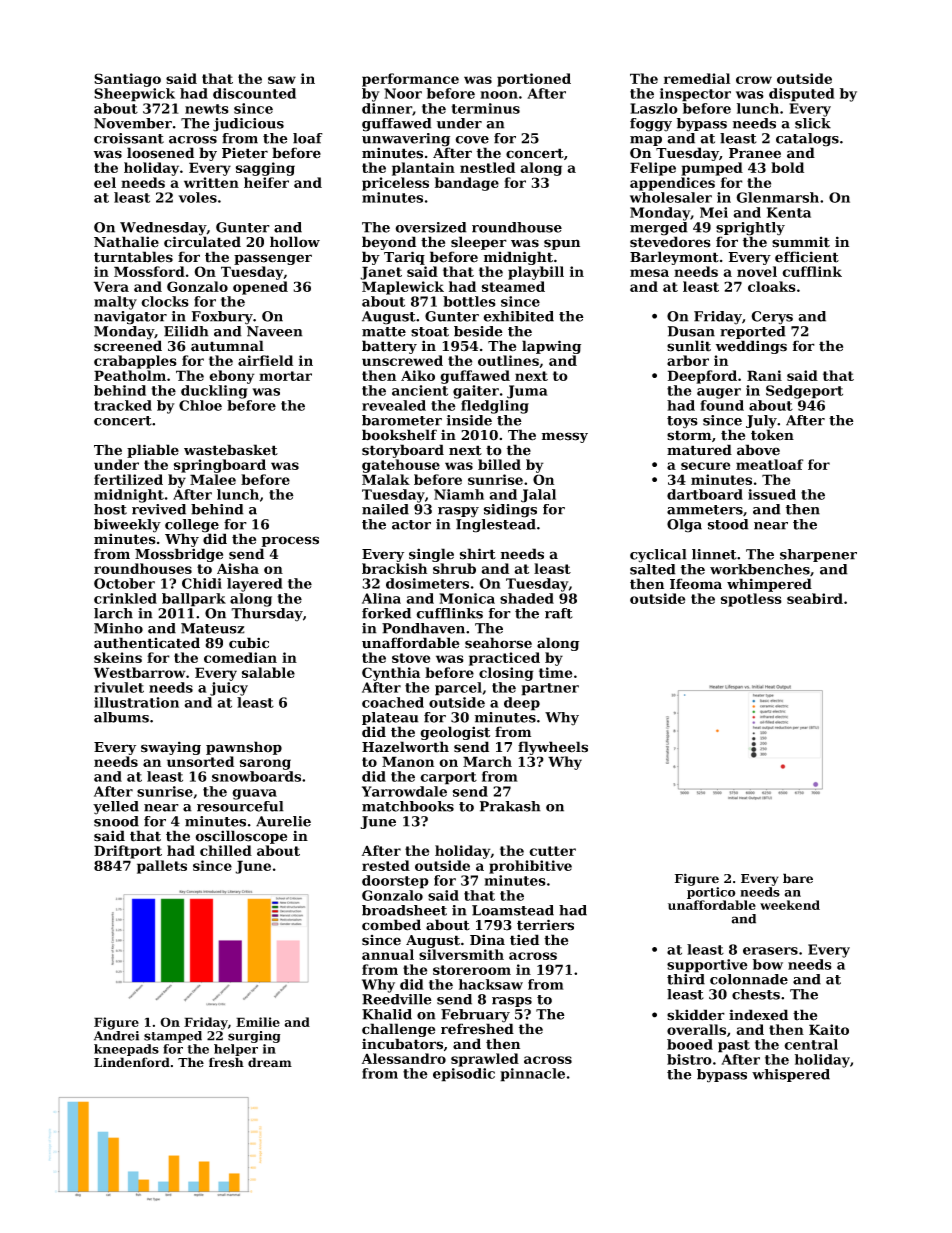 Image resolution: width=952 pixels, height=1233 pixels. I want to click on stood, so click(728, 524).
